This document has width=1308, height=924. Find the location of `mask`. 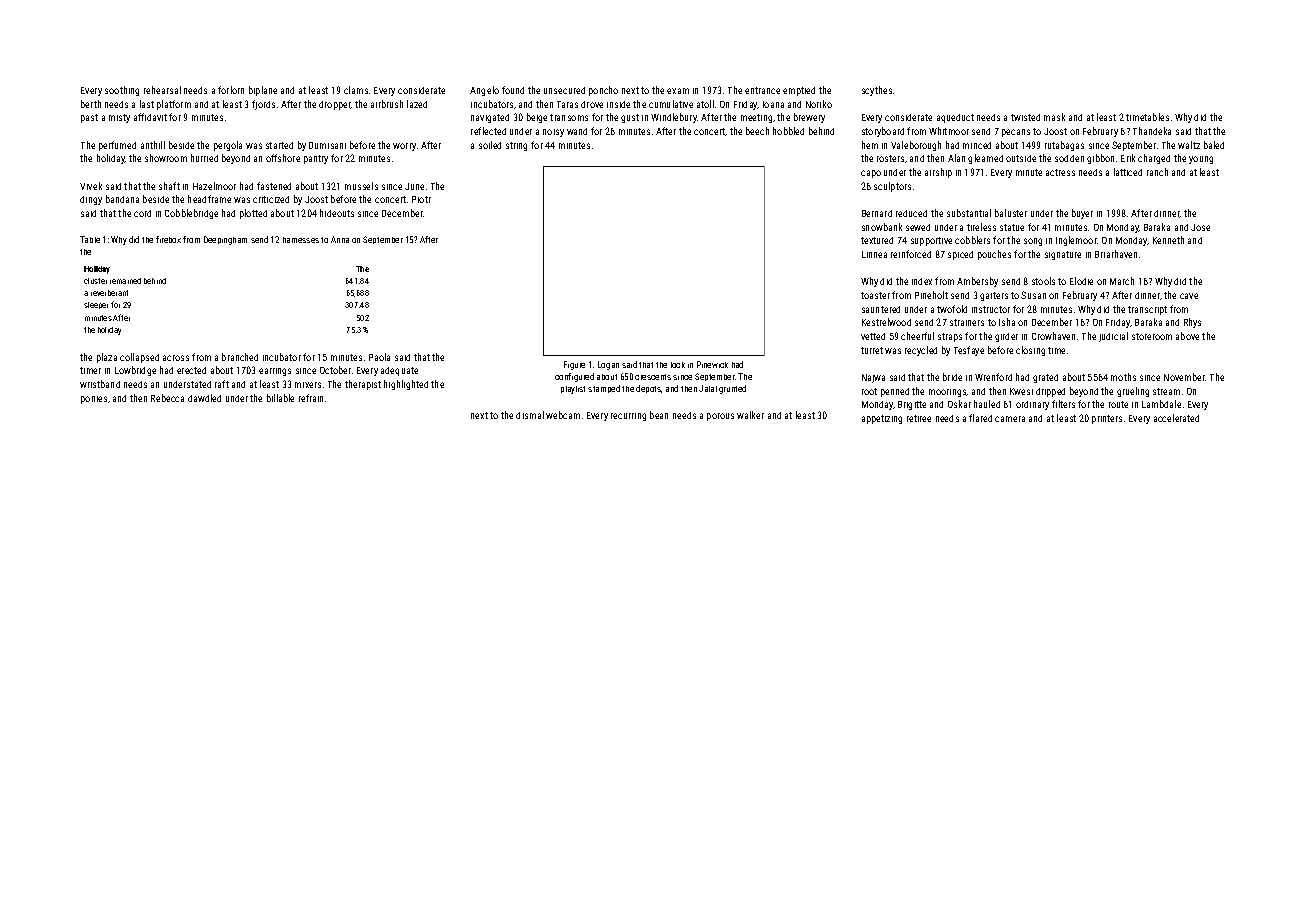

mask is located at coordinates (1054, 117).
